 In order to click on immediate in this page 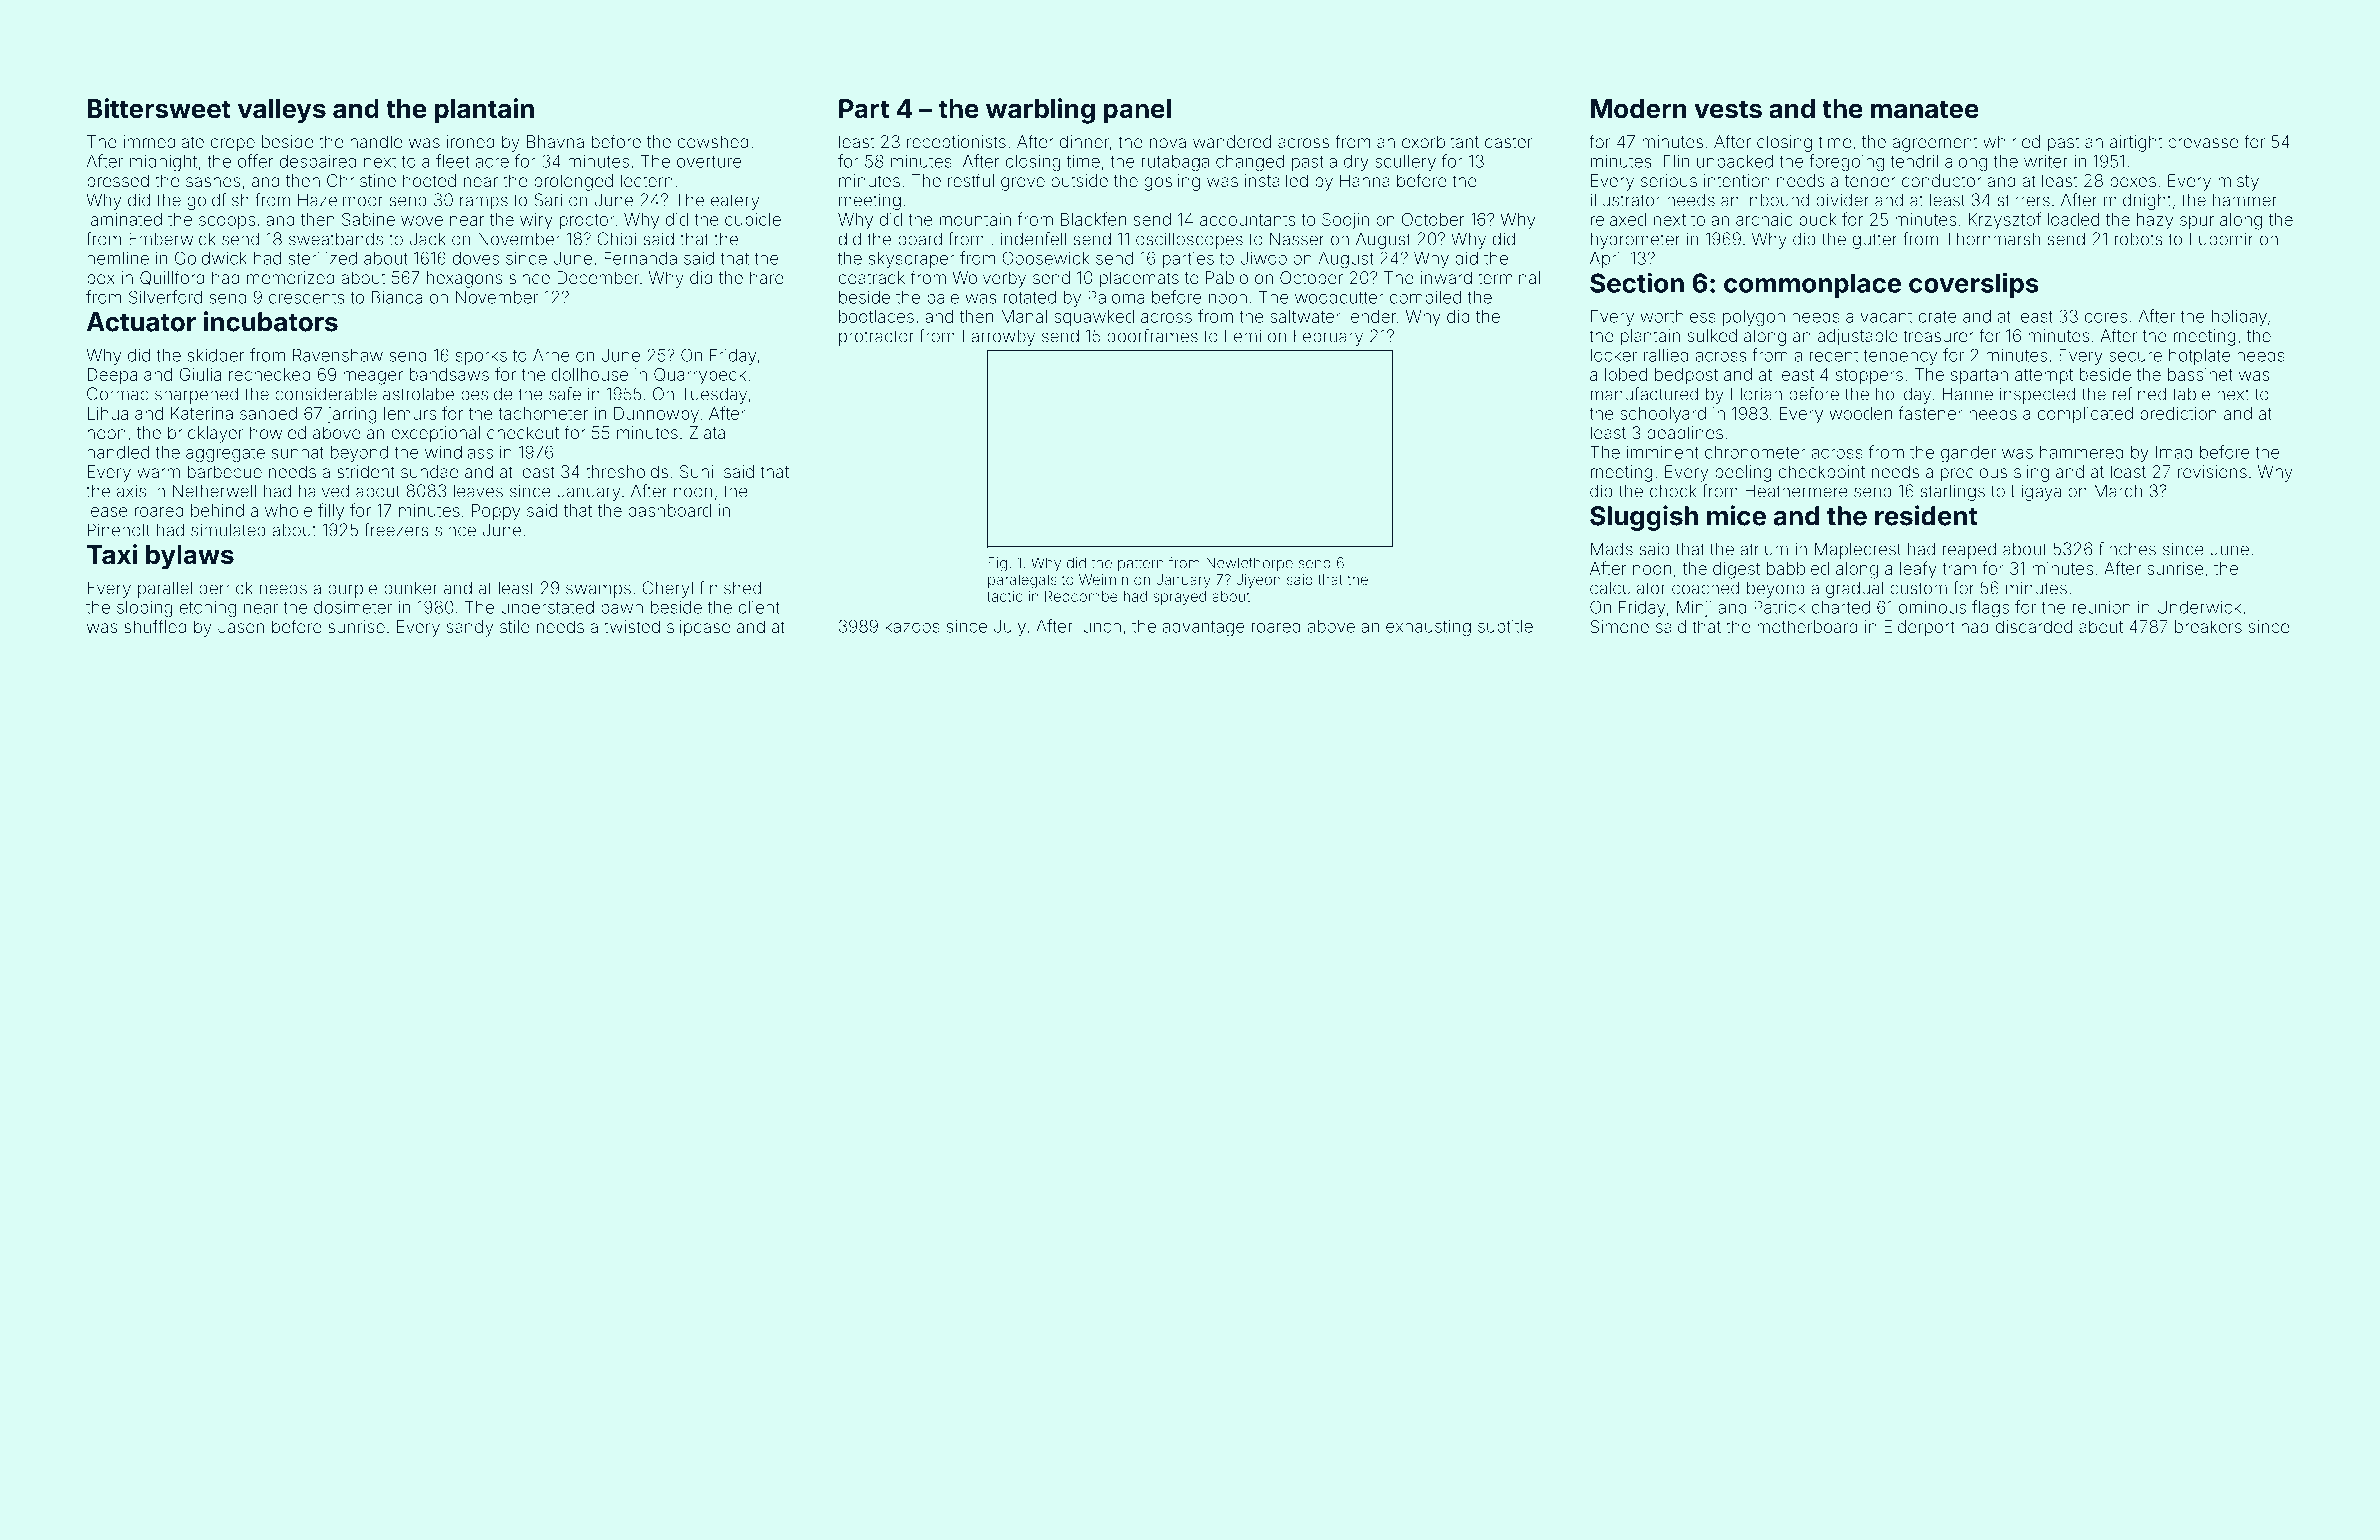, I will do `click(164, 141)`.
